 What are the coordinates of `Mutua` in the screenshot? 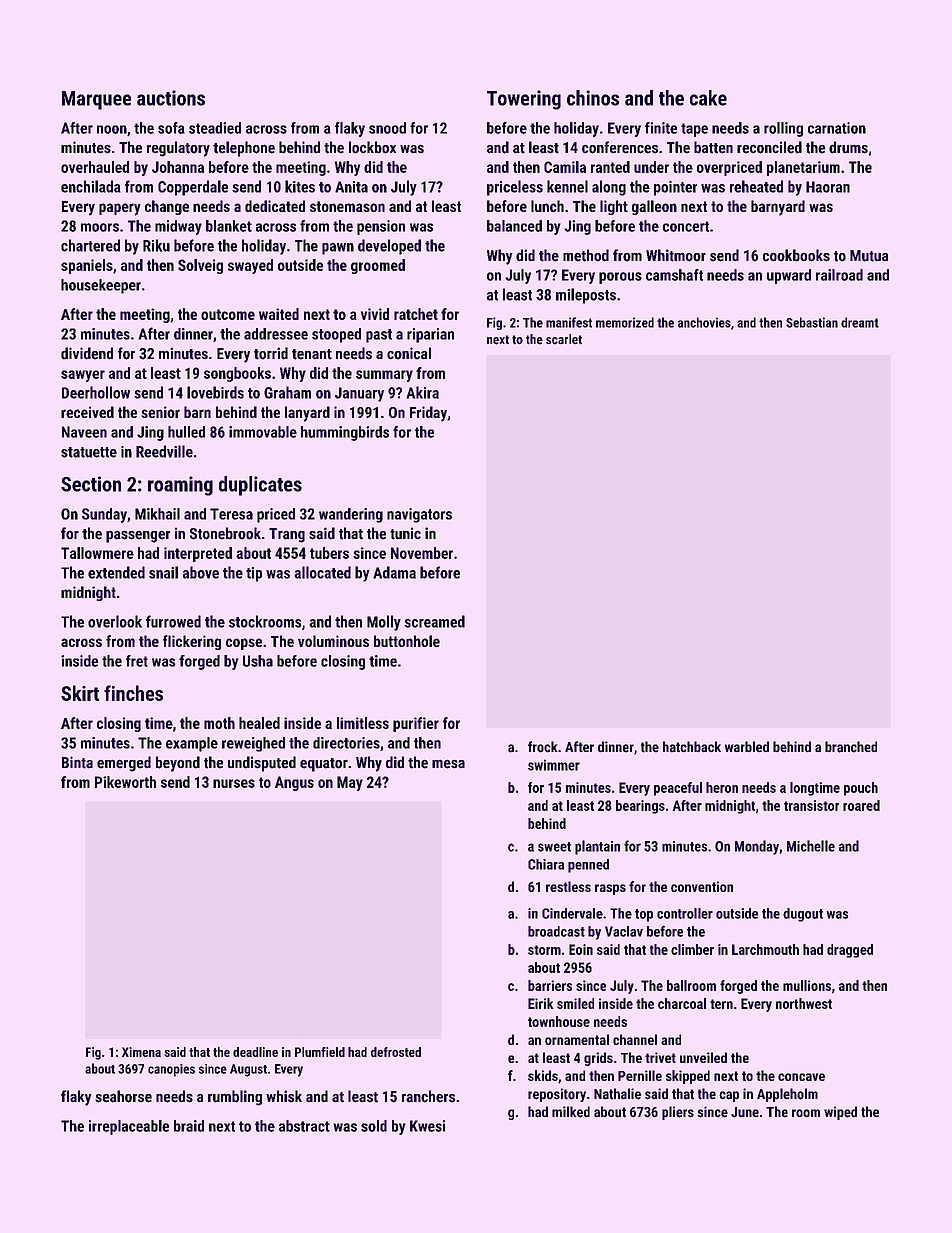 It's located at (869, 256).
